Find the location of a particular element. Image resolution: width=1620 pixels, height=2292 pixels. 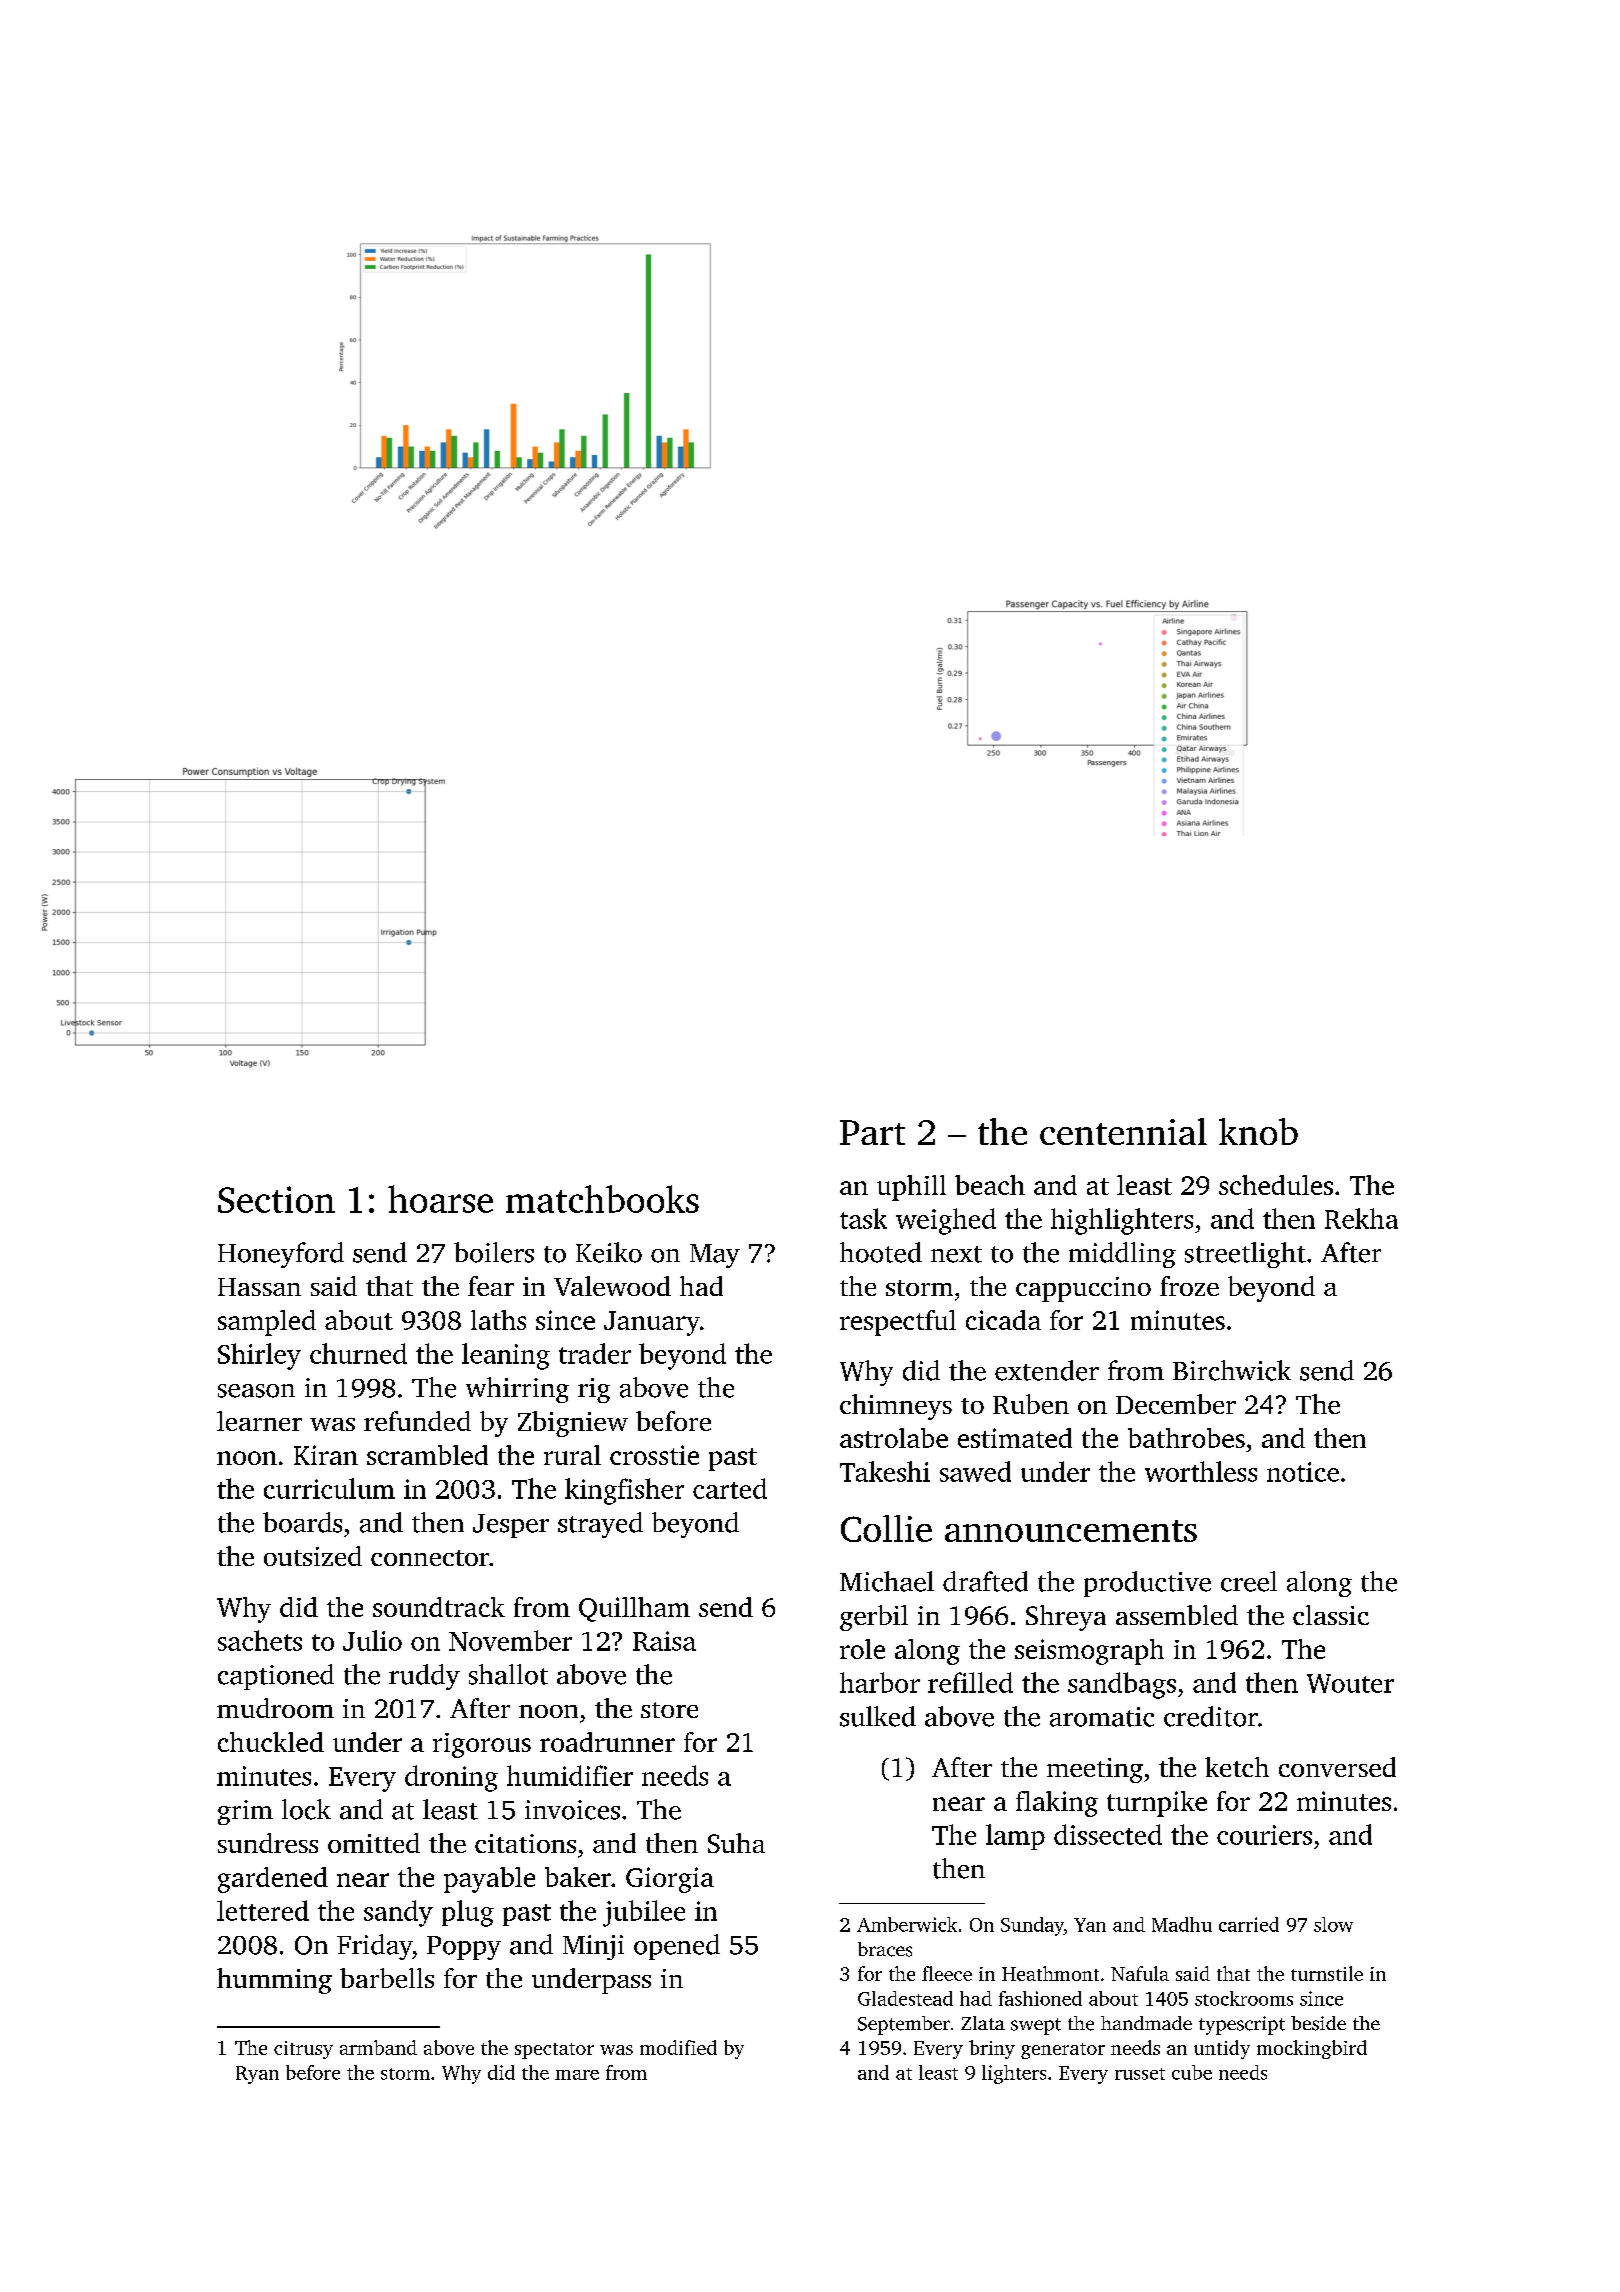

Valewood is located at coordinates (612, 1286).
